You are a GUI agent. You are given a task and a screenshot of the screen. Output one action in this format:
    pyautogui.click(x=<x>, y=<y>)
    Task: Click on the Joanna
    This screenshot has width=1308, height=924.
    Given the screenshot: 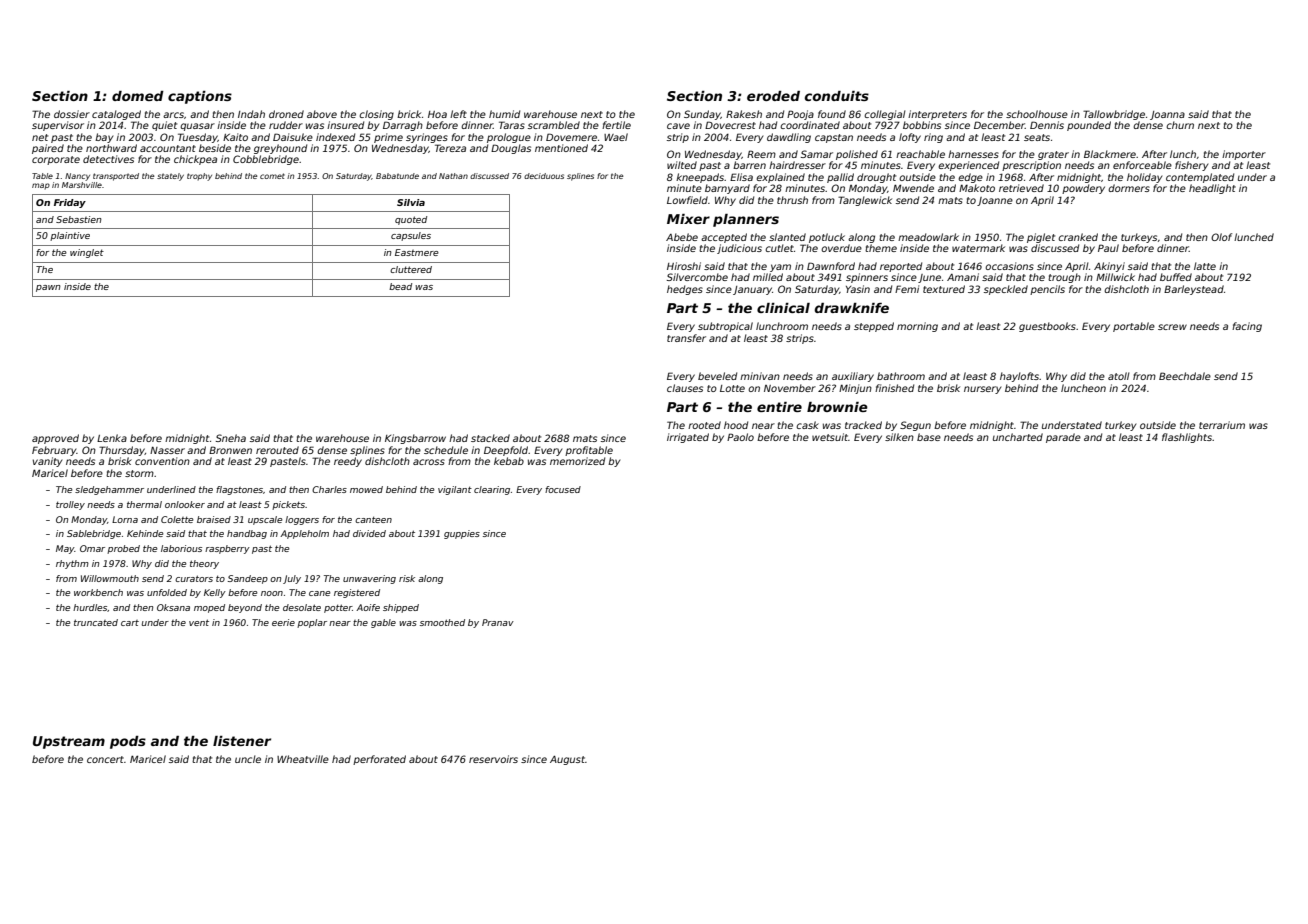 What is the action you would take?
    pyautogui.click(x=1167, y=115)
